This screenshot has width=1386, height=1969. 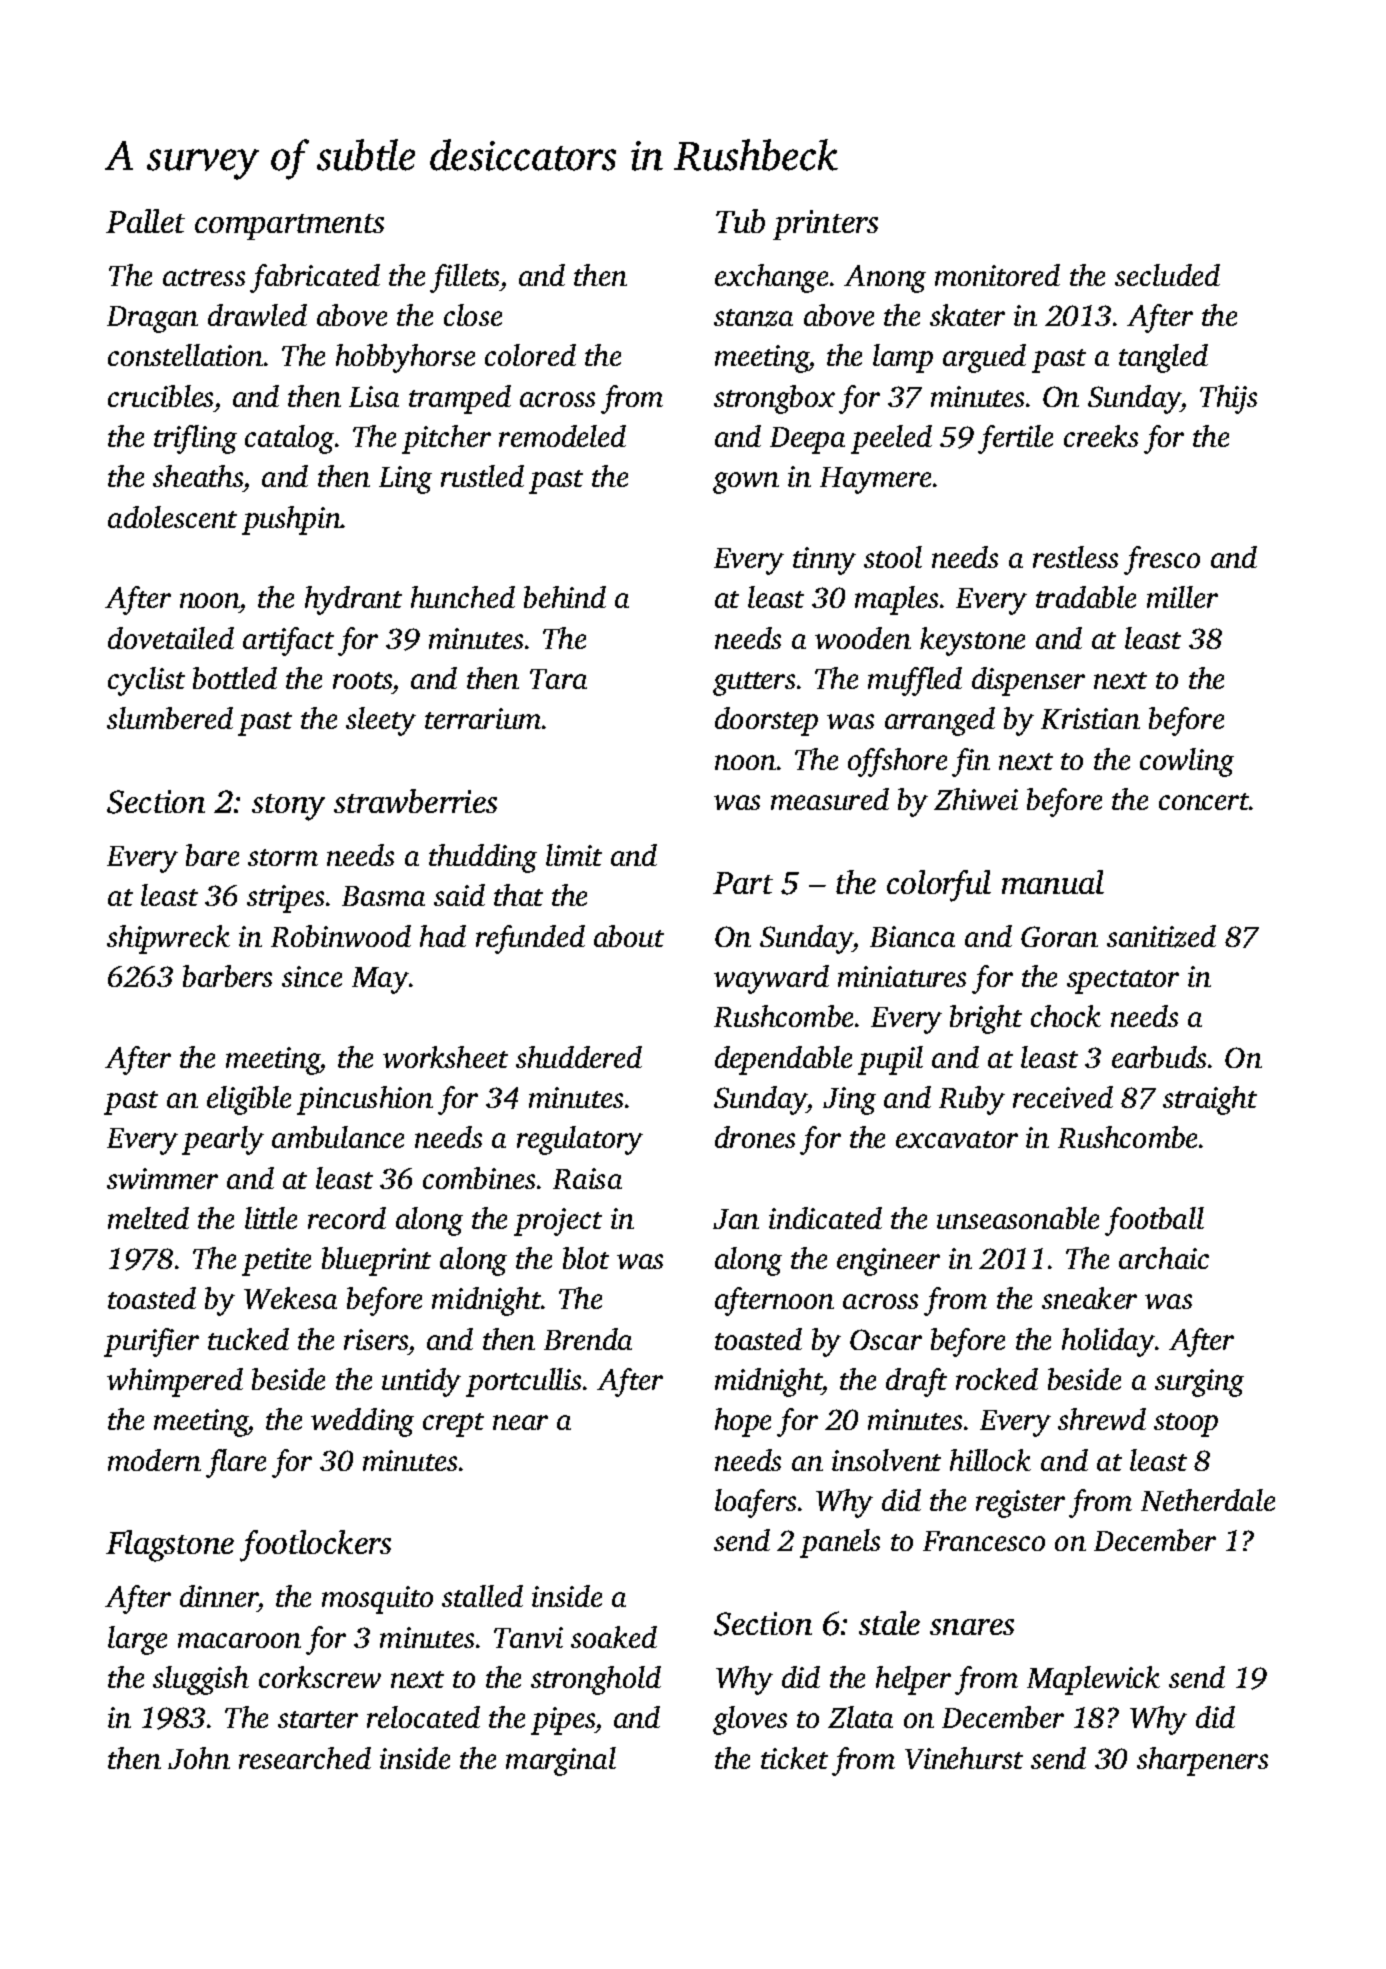 I want to click on offshore, so click(x=897, y=762).
